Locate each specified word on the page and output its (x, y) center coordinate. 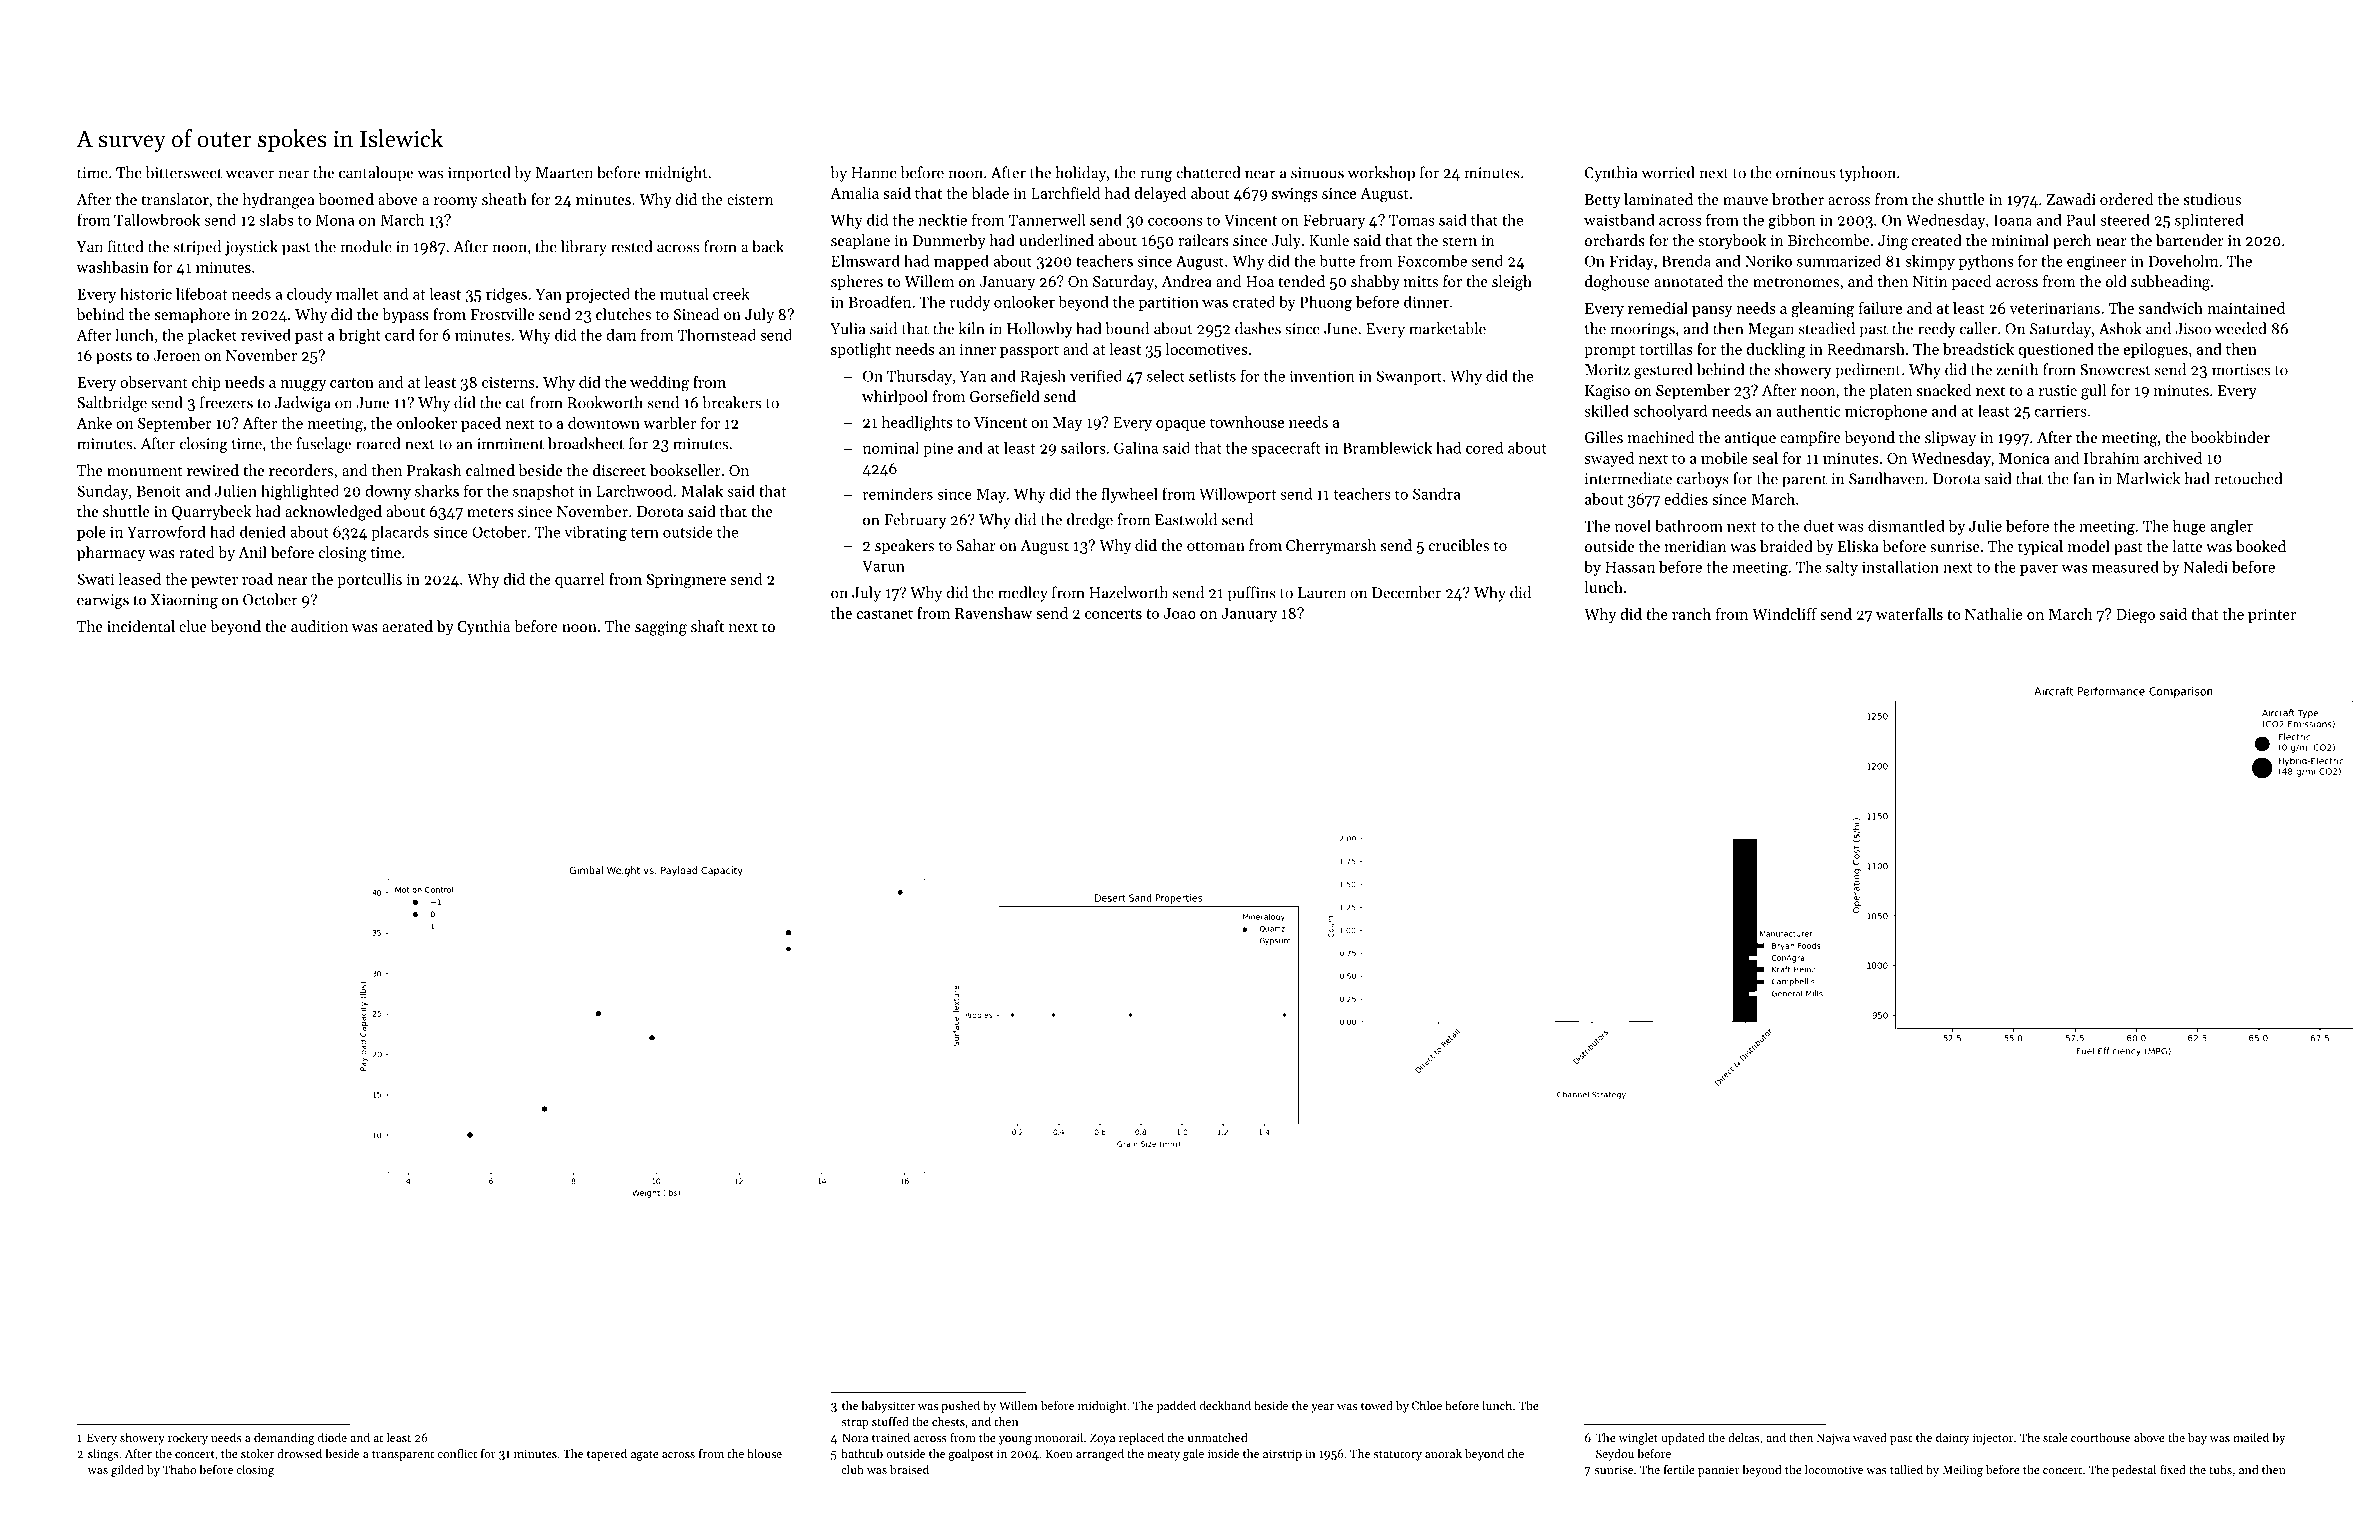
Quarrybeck (212, 513)
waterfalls (1909, 614)
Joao (1180, 613)
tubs (2220, 1469)
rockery (188, 1439)
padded (1176, 1407)
